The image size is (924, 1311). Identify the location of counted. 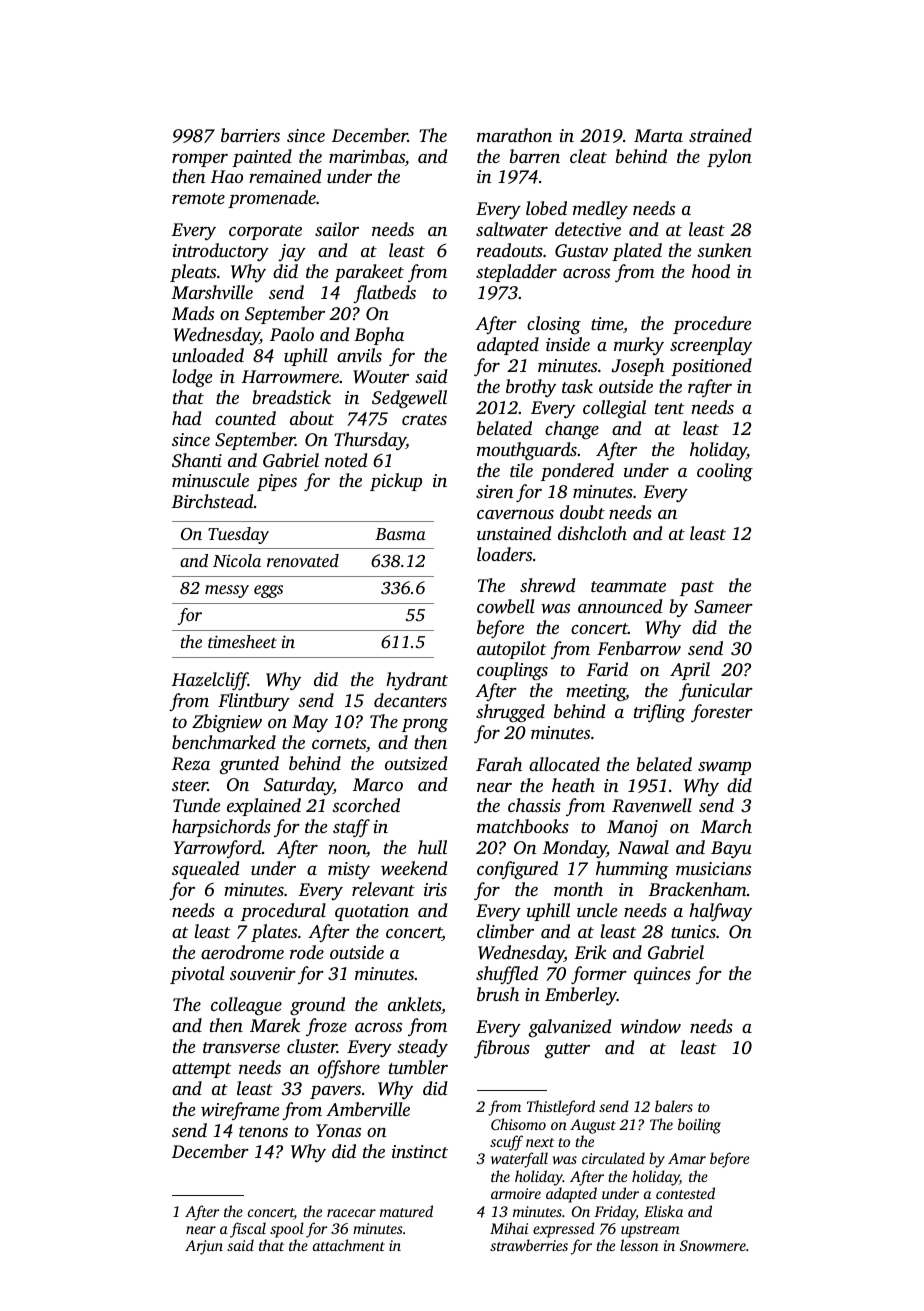
(245, 418).
